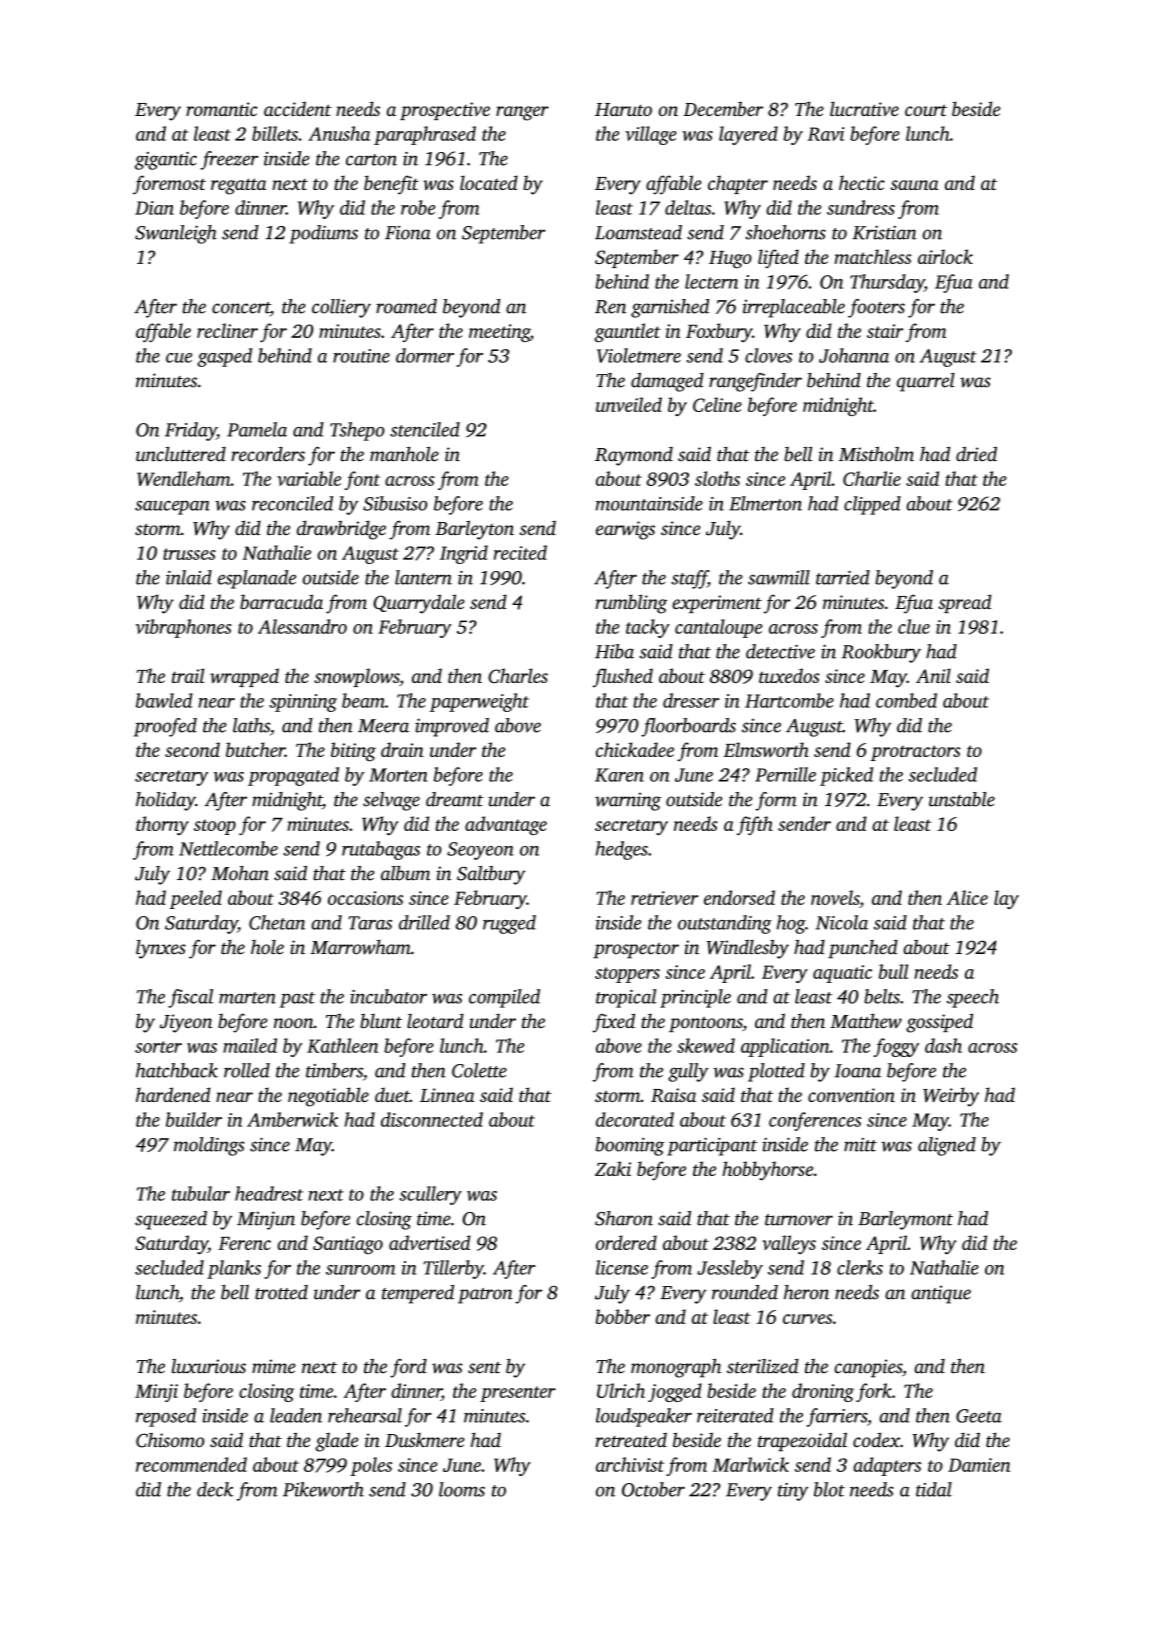 The width and height of the screenshot is (1155, 1634). What do you see at coordinates (872, 478) in the screenshot?
I see `Charlie` at bounding box center [872, 478].
